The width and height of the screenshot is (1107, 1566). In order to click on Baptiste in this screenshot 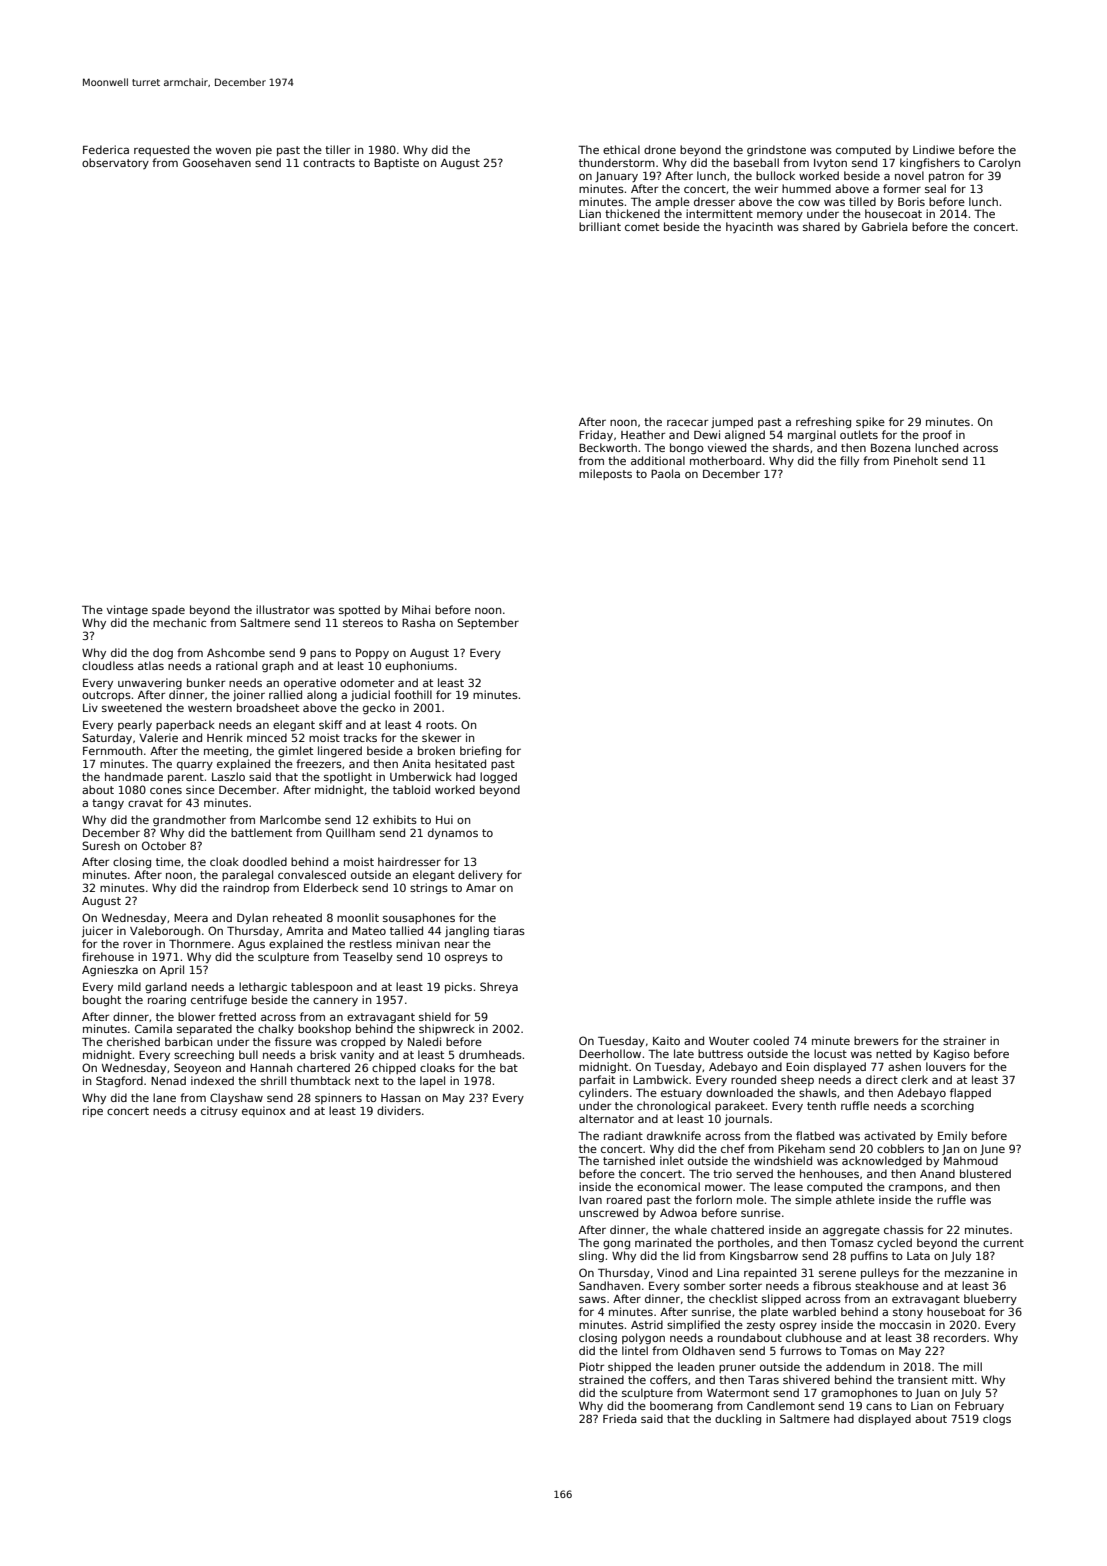, I will do `click(396, 163)`.
